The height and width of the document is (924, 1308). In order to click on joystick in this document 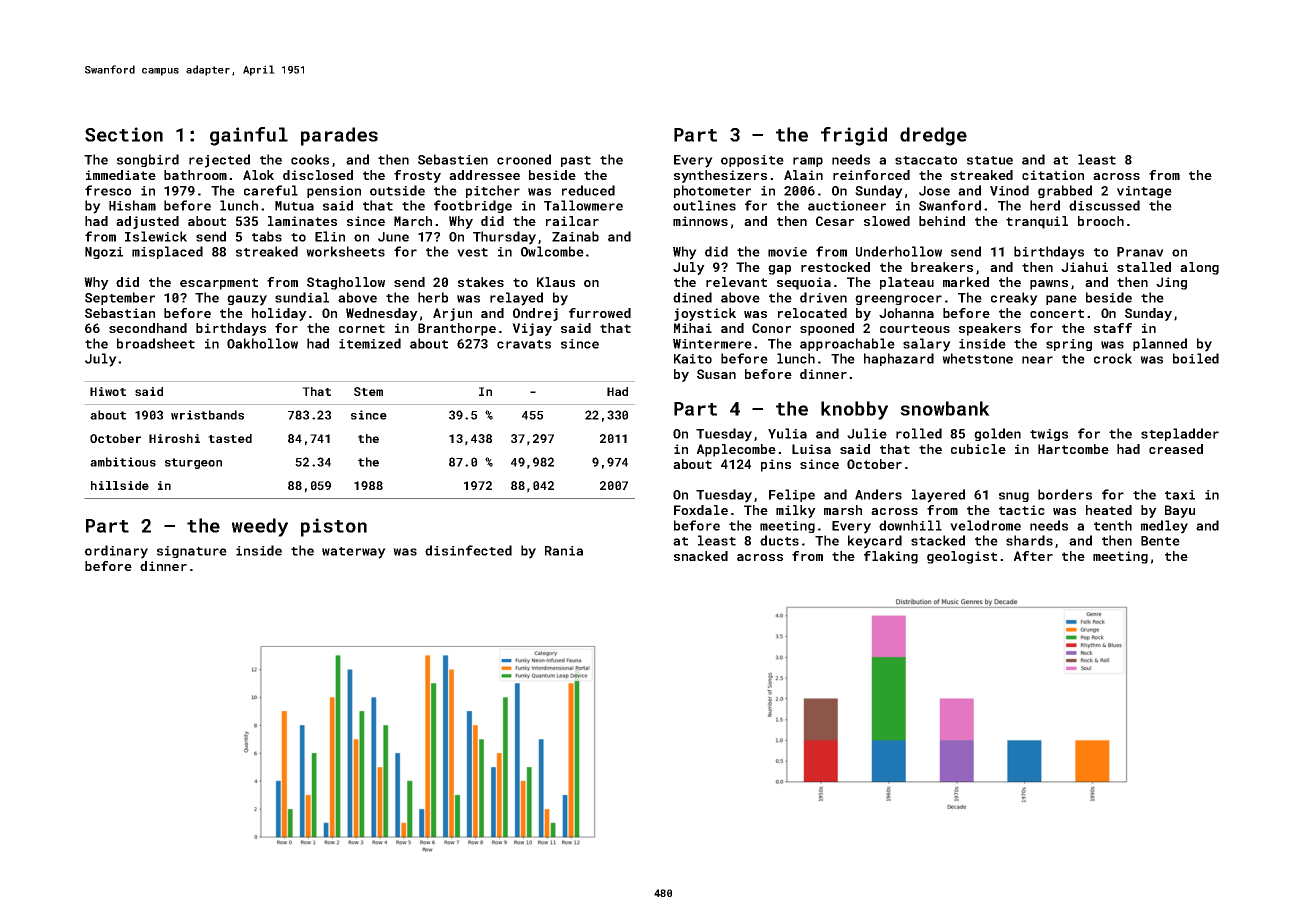, I will do `click(705, 314)`.
